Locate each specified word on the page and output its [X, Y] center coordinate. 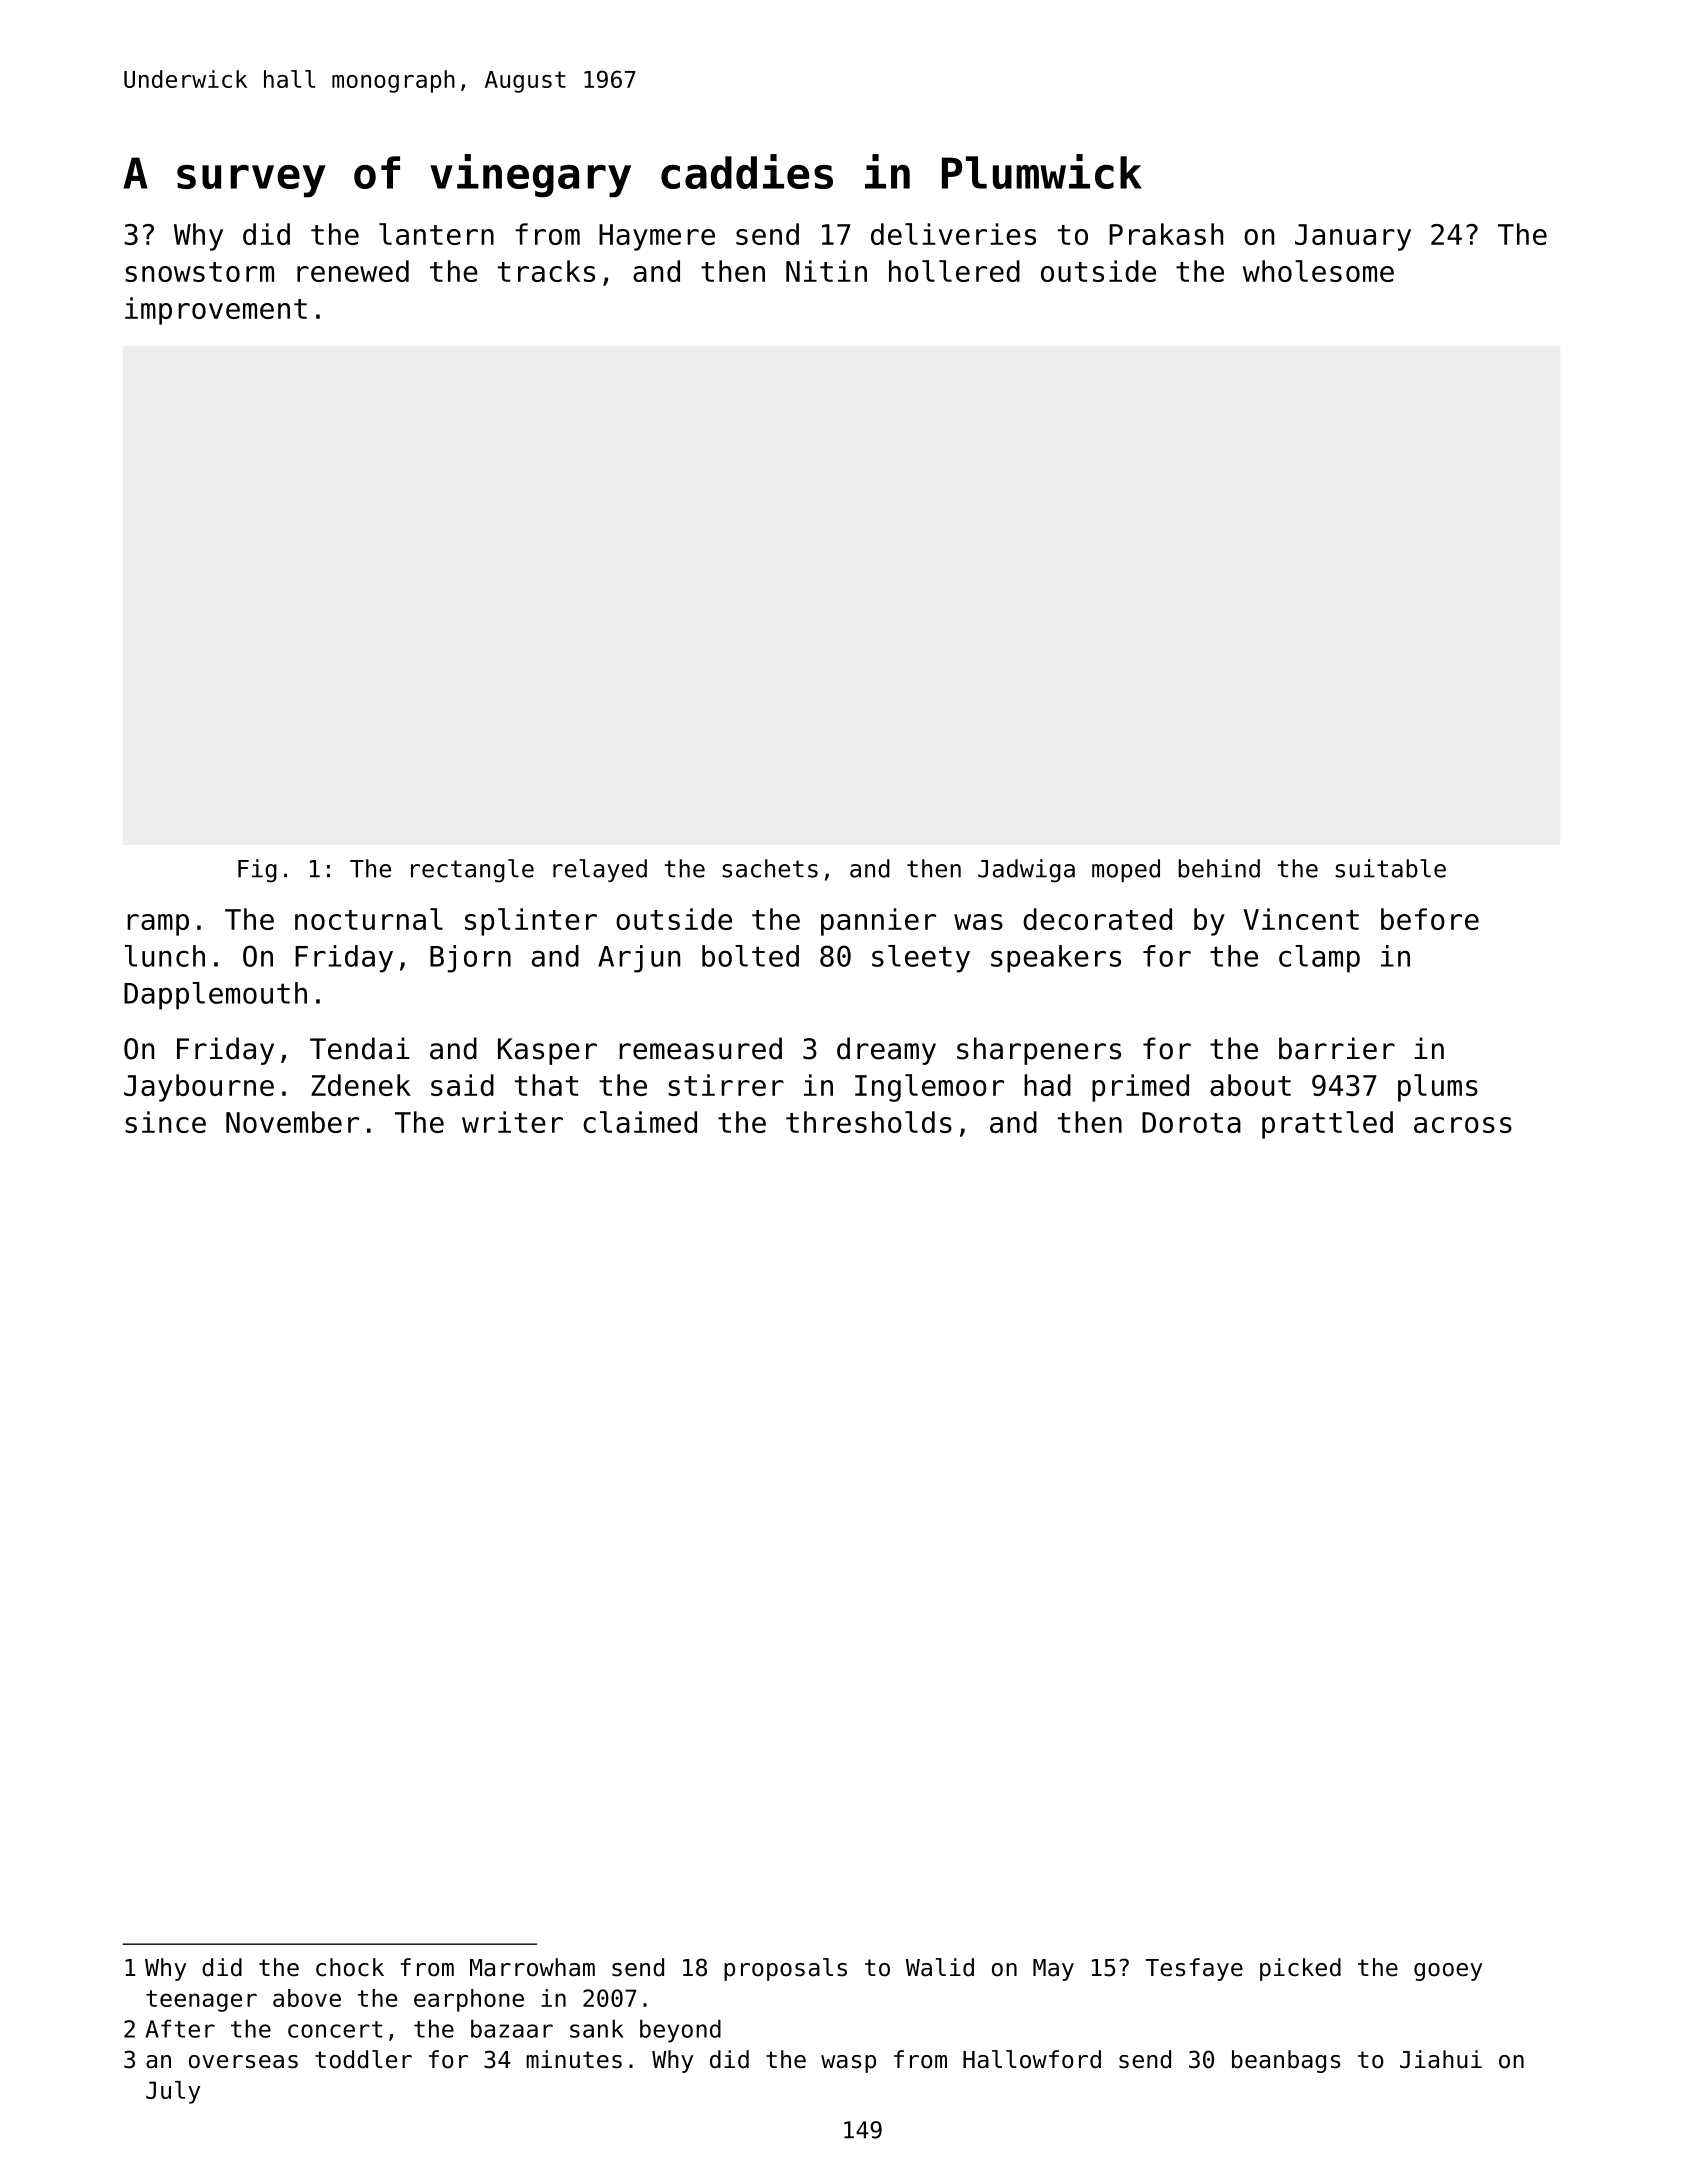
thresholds [869, 1122]
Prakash [1166, 234]
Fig [257, 871]
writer [512, 1122]
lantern [436, 234]
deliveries [953, 234]
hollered [954, 271]
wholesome [1318, 271]
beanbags [1286, 2061]
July [173, 2092]
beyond [680, 2031]
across [1463, 1125]
